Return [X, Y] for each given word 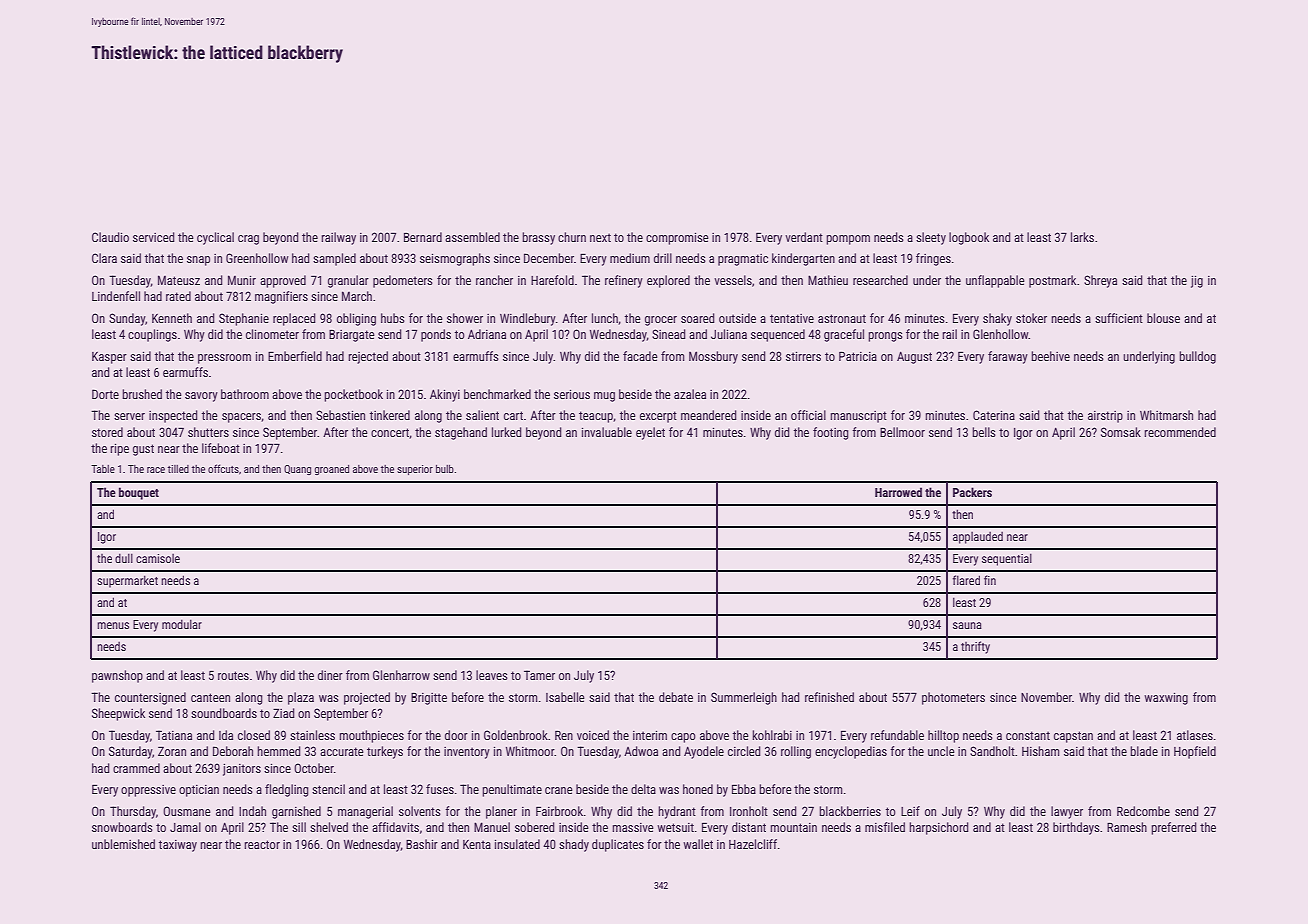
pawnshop [117, 676]
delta [643, 789]
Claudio [110, 237]
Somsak [1121, 432]
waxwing [1166, 699]
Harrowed [898, 492]
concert [390, 433]
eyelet [650, 433]
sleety [931, 238]
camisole [158, 558]
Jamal [185, 827]
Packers [972, 492]
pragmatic [743, 260]
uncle [941, 751]
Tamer [539, 675]
